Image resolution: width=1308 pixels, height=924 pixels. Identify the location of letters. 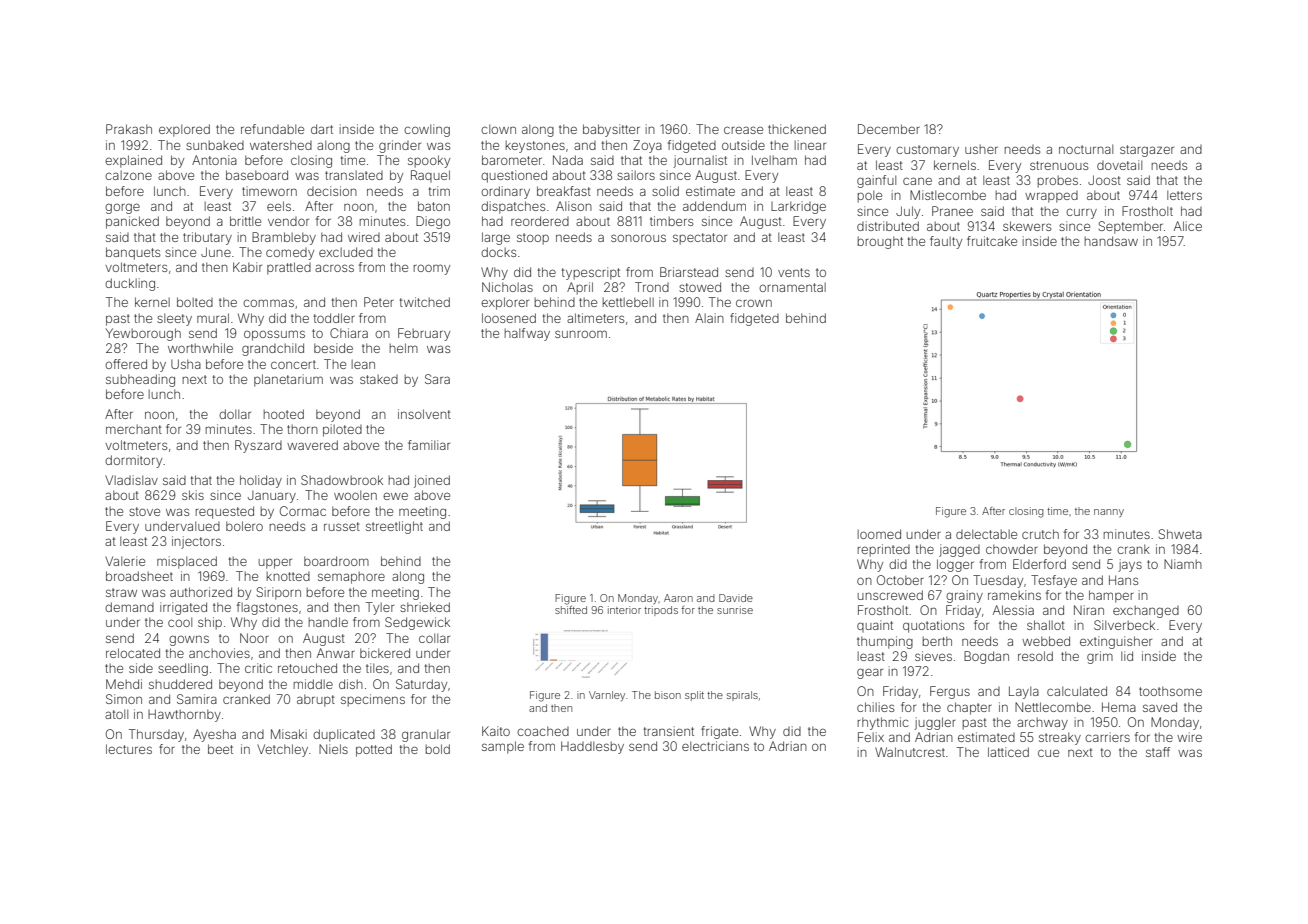
(1184, 195).
